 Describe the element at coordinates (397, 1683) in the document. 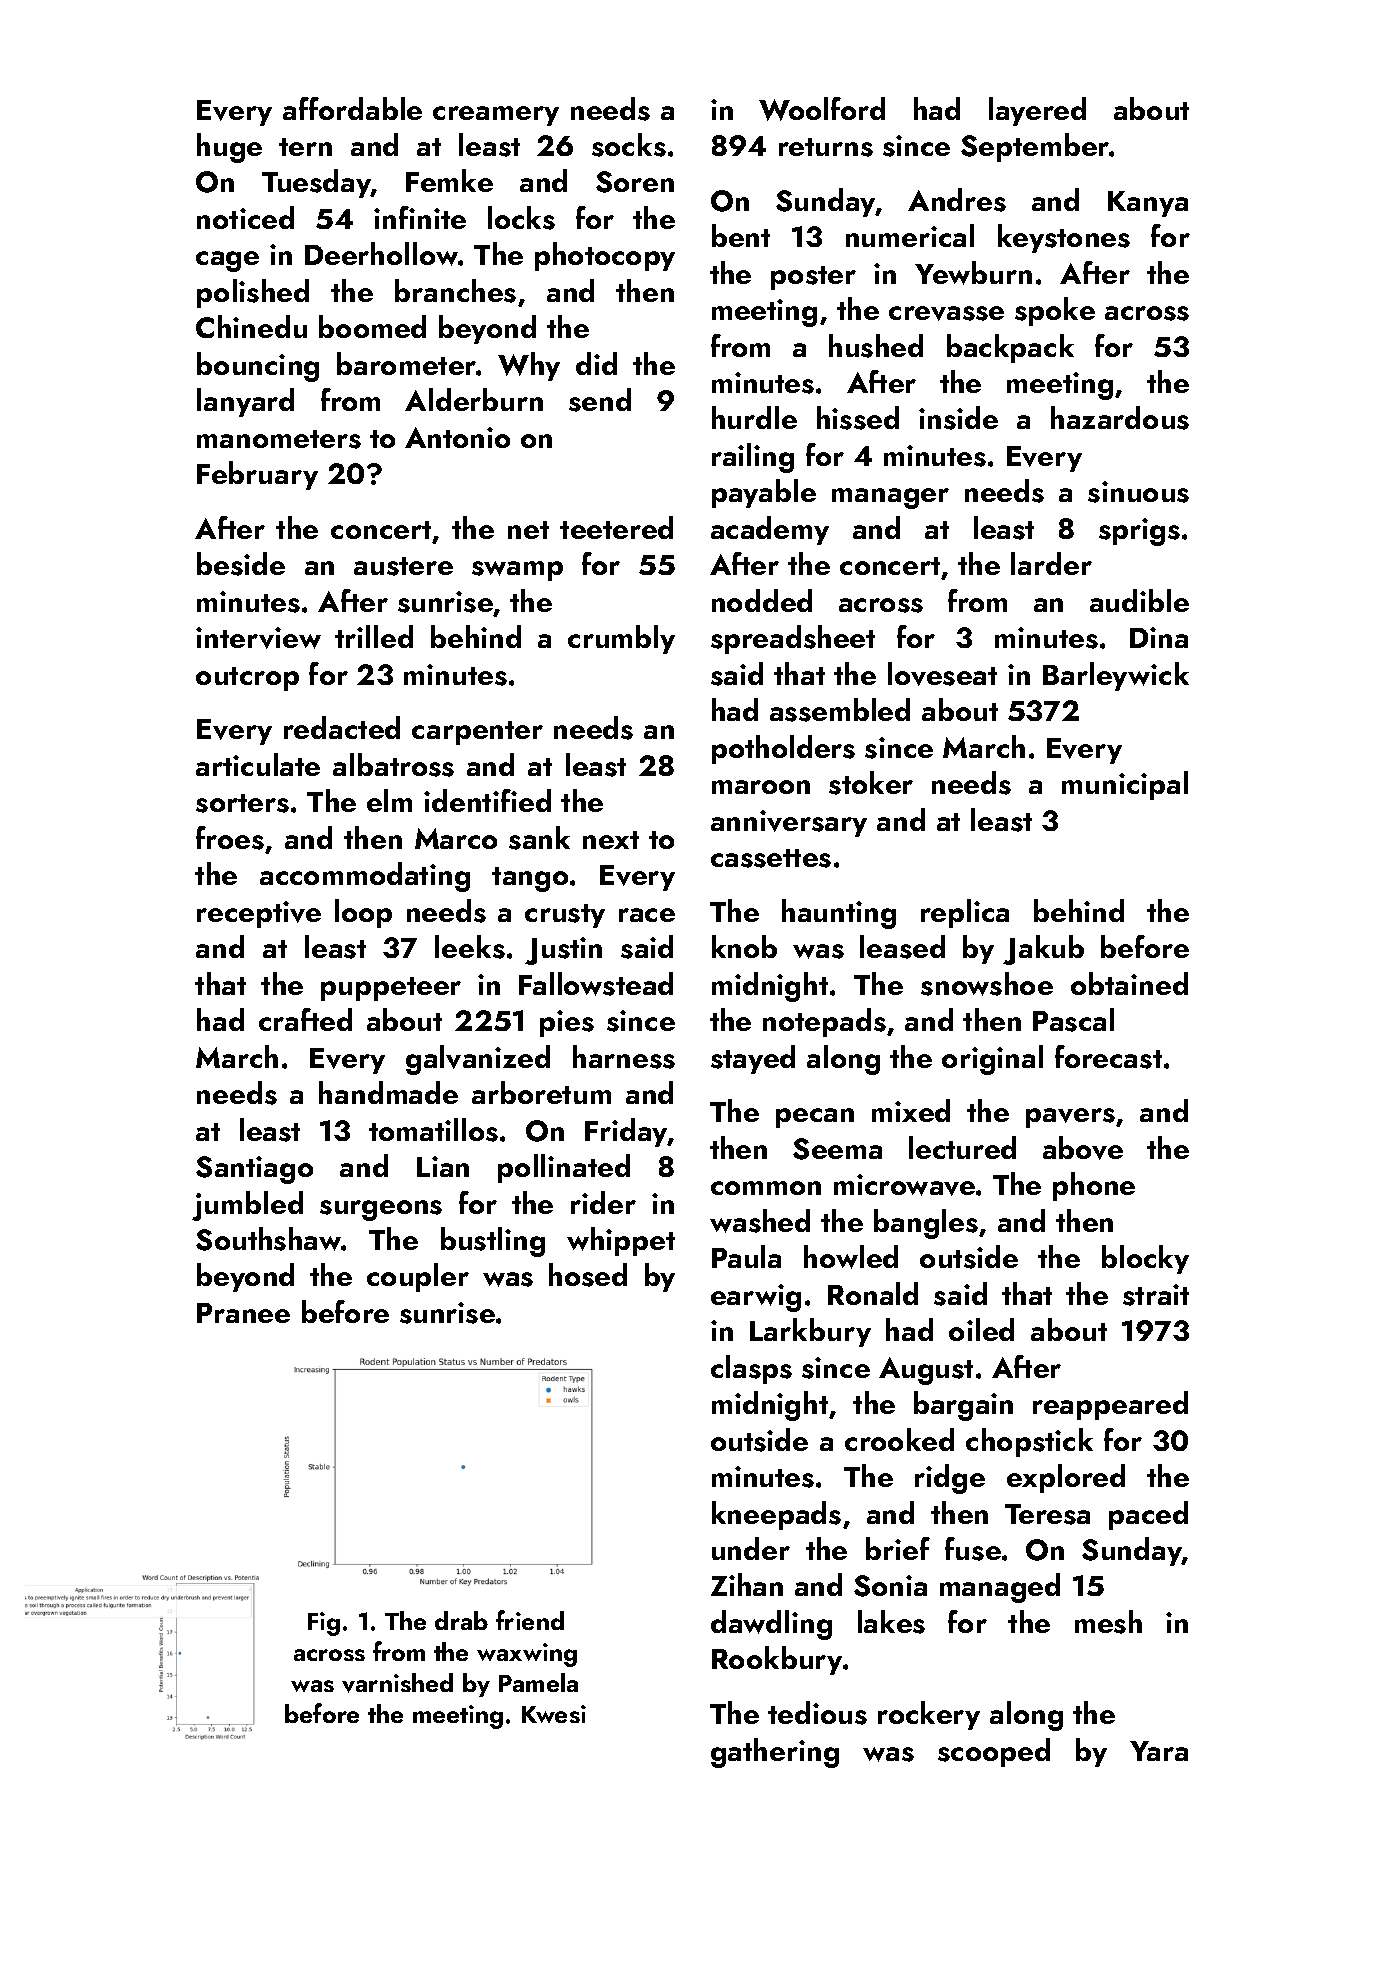

I see `varnished` at that location.
